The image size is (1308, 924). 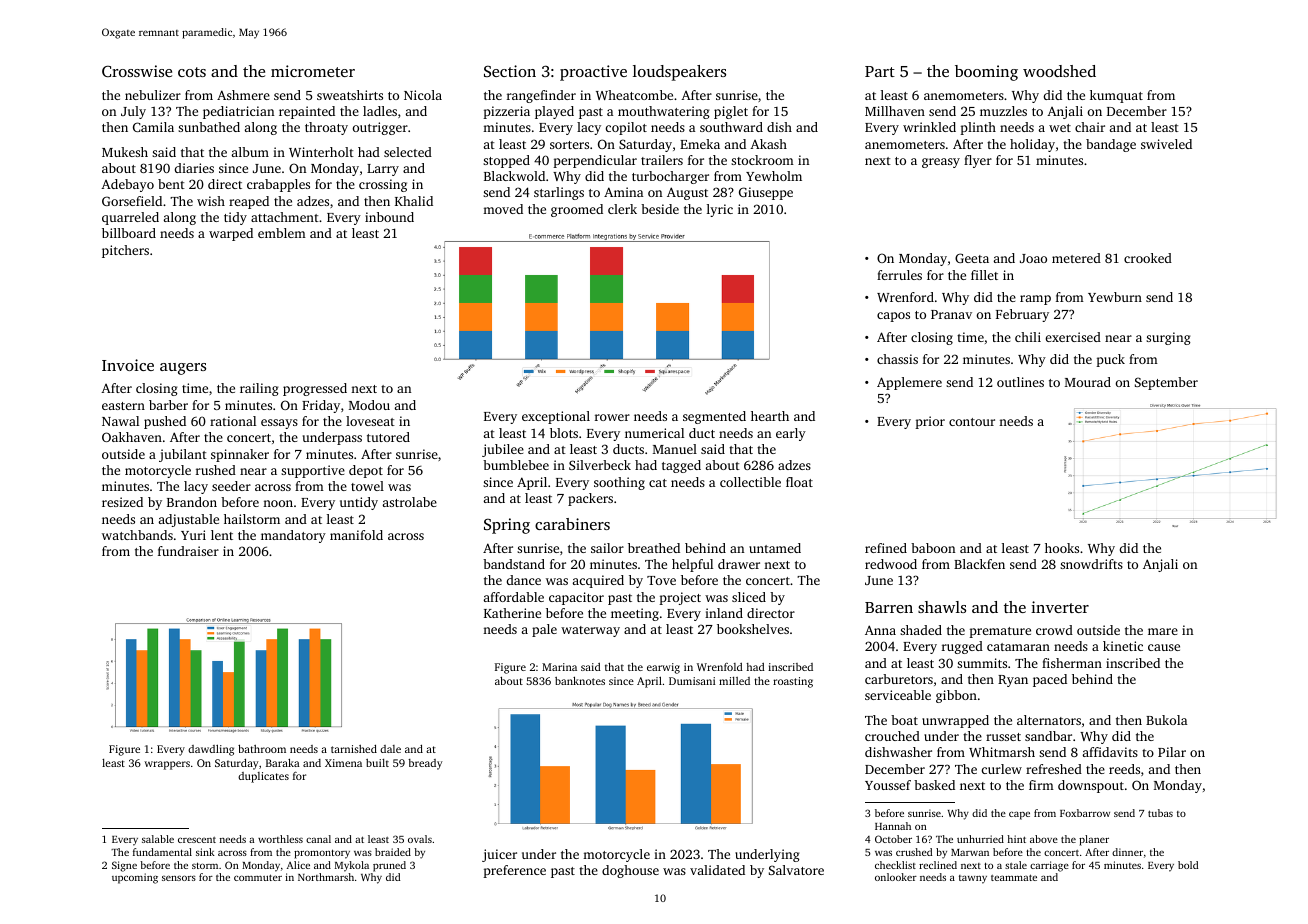 What do you see at coordinates (1091, 564) in the document?
I see `snowdrifts` at bounding box center [1091, 564].
